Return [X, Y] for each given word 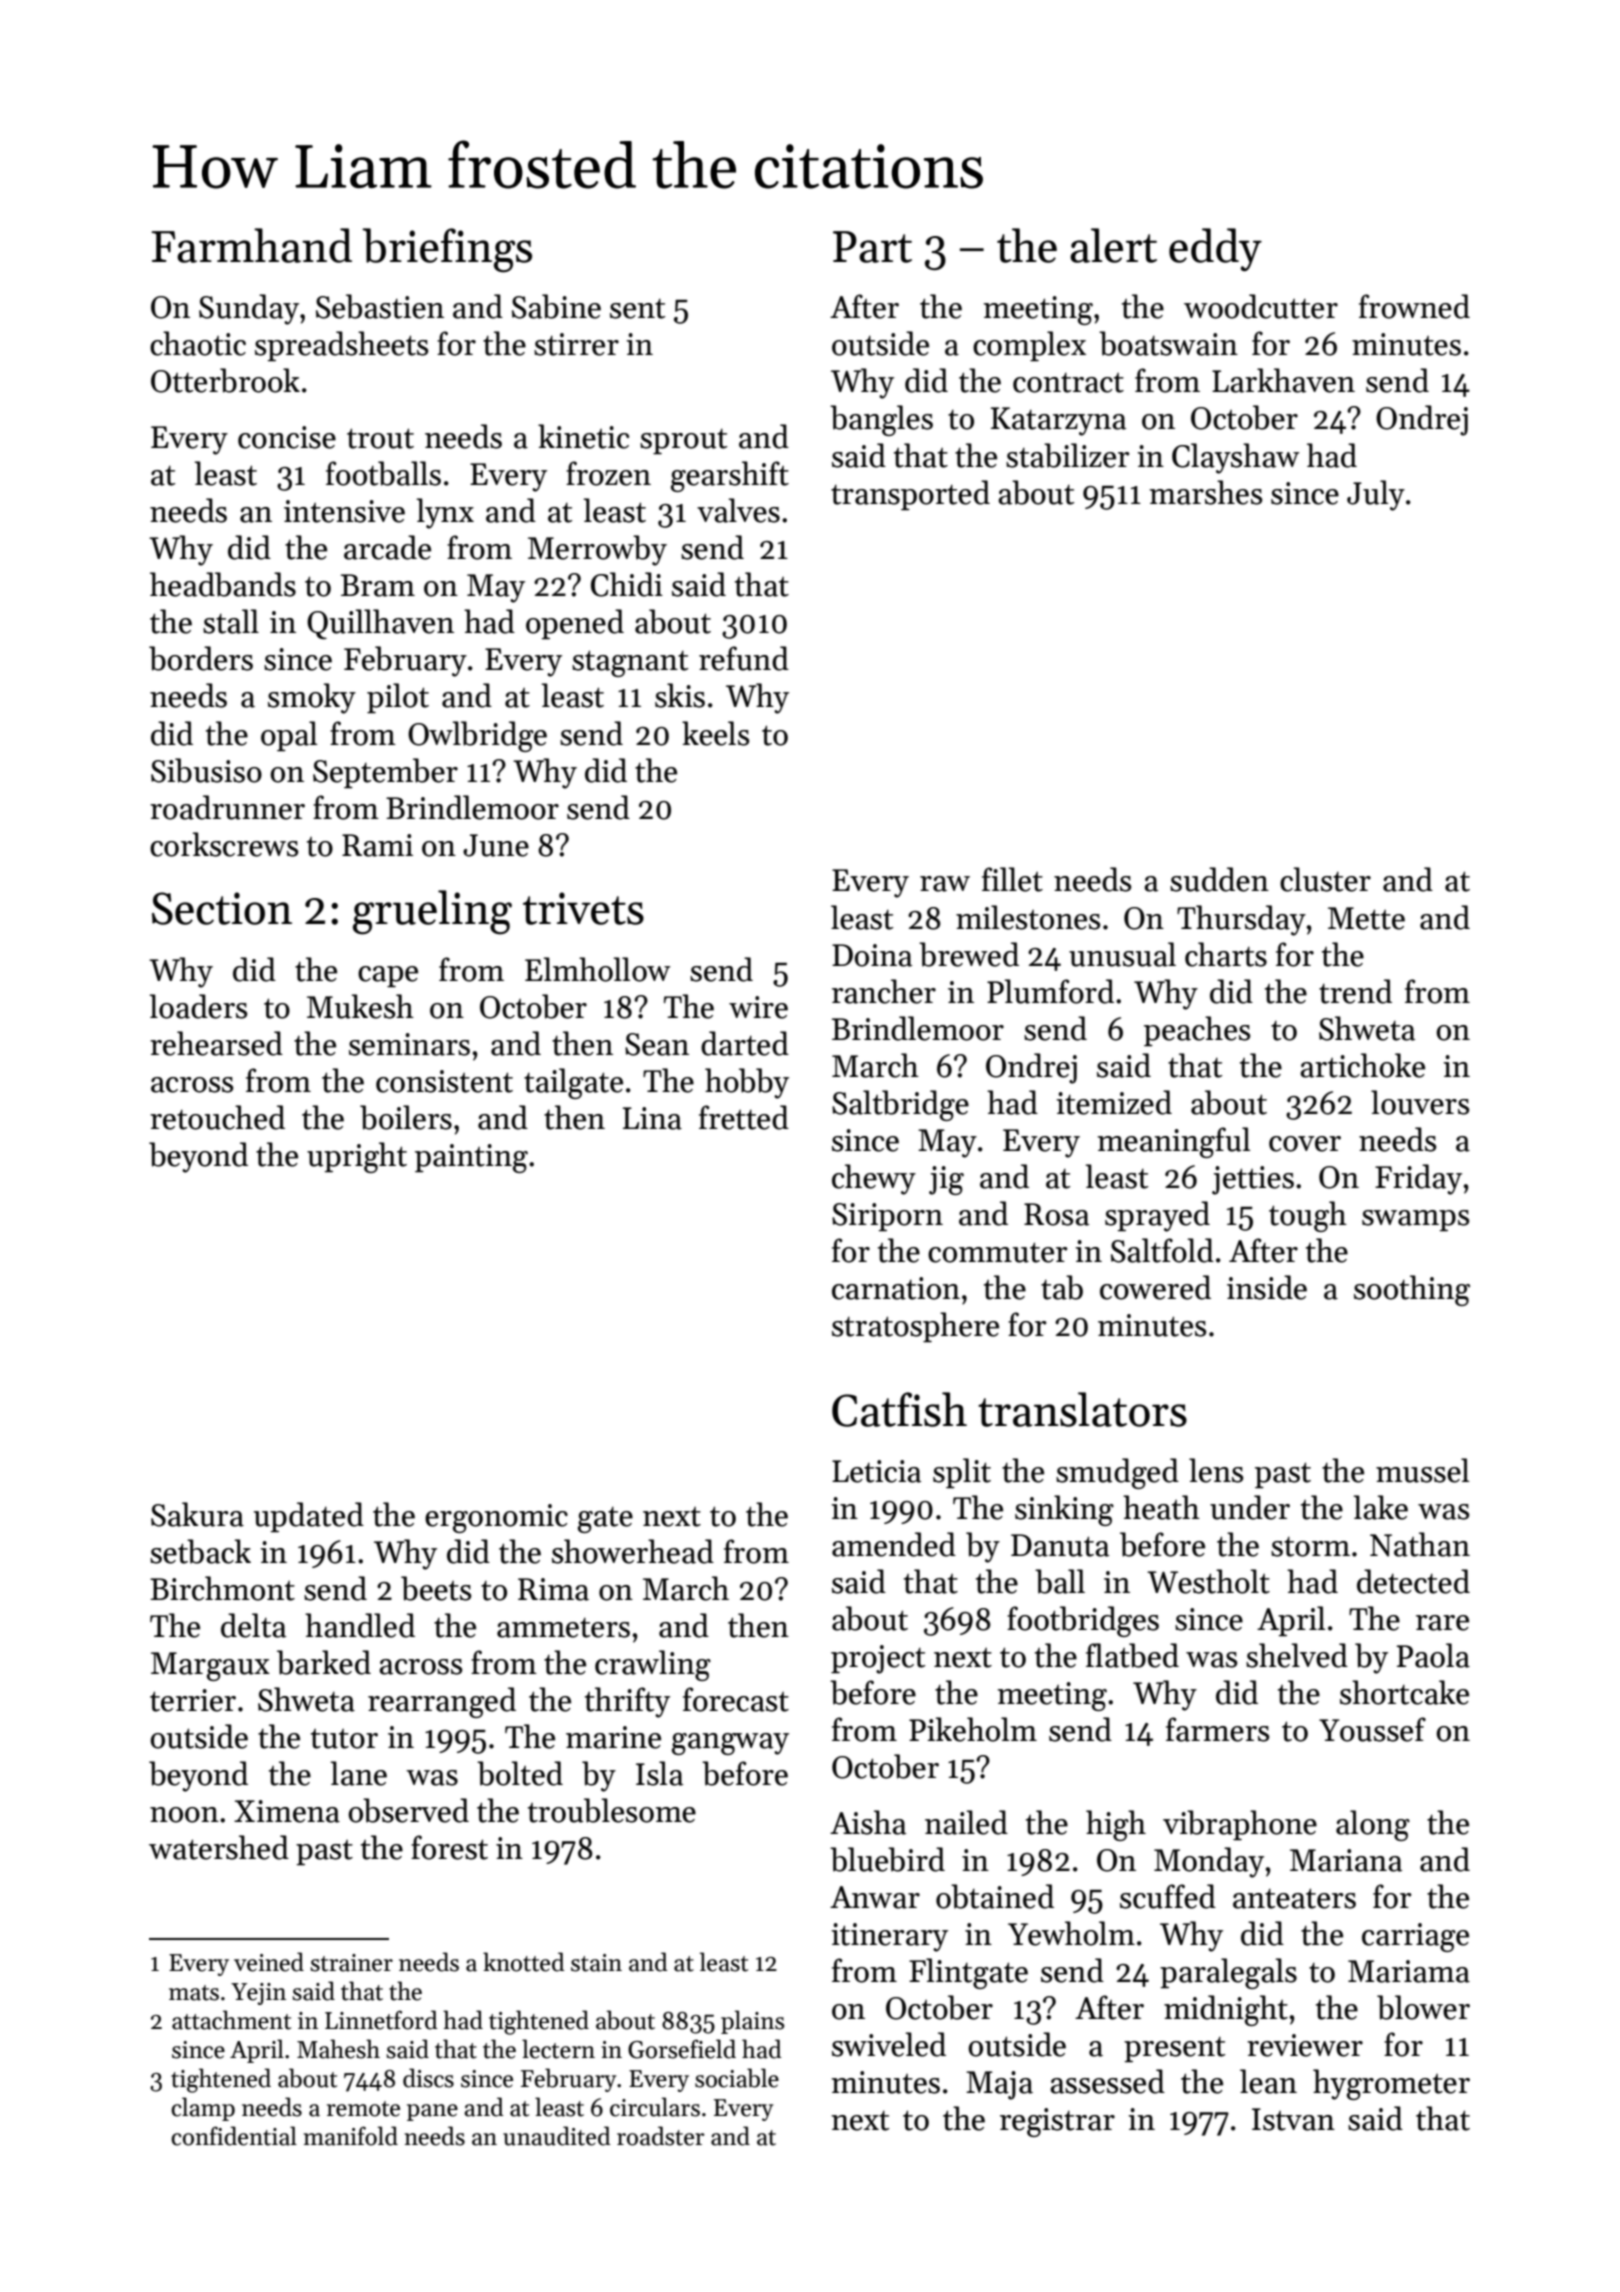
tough [1308, 1216]
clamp [203, 2109]
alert [1113, 245]
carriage [1415, 1937]
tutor [344, 1739]
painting [471, 1158]
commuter [997, 1252]
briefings [447, 250]
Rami [377, 845]
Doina [872, 955]
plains [752, 2022]
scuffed [1168, 1896]
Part [872, 247]
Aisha [868, 1822]
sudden [1219, 879]
